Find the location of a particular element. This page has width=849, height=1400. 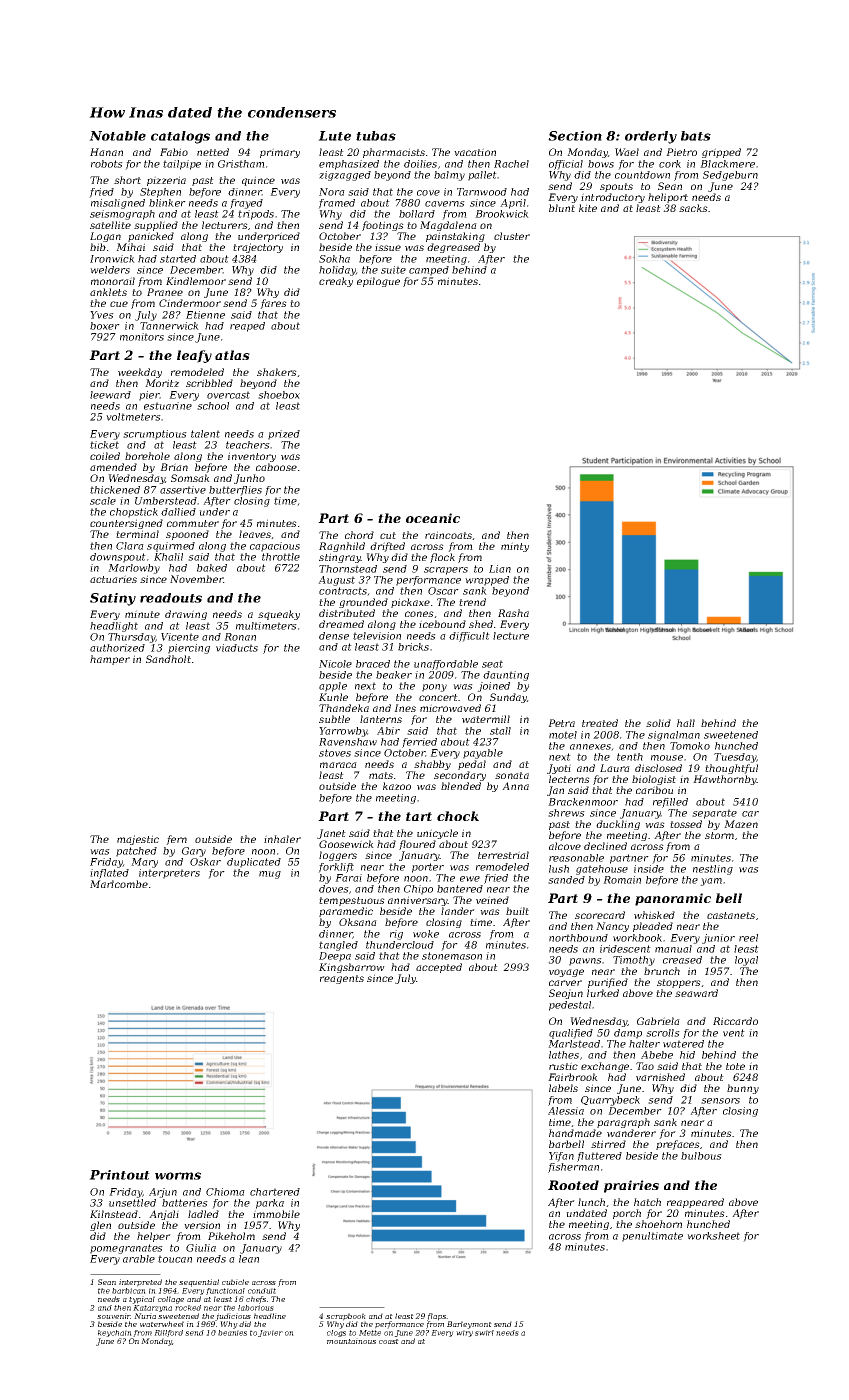

Rachel is located at coordinates (511, 164).
